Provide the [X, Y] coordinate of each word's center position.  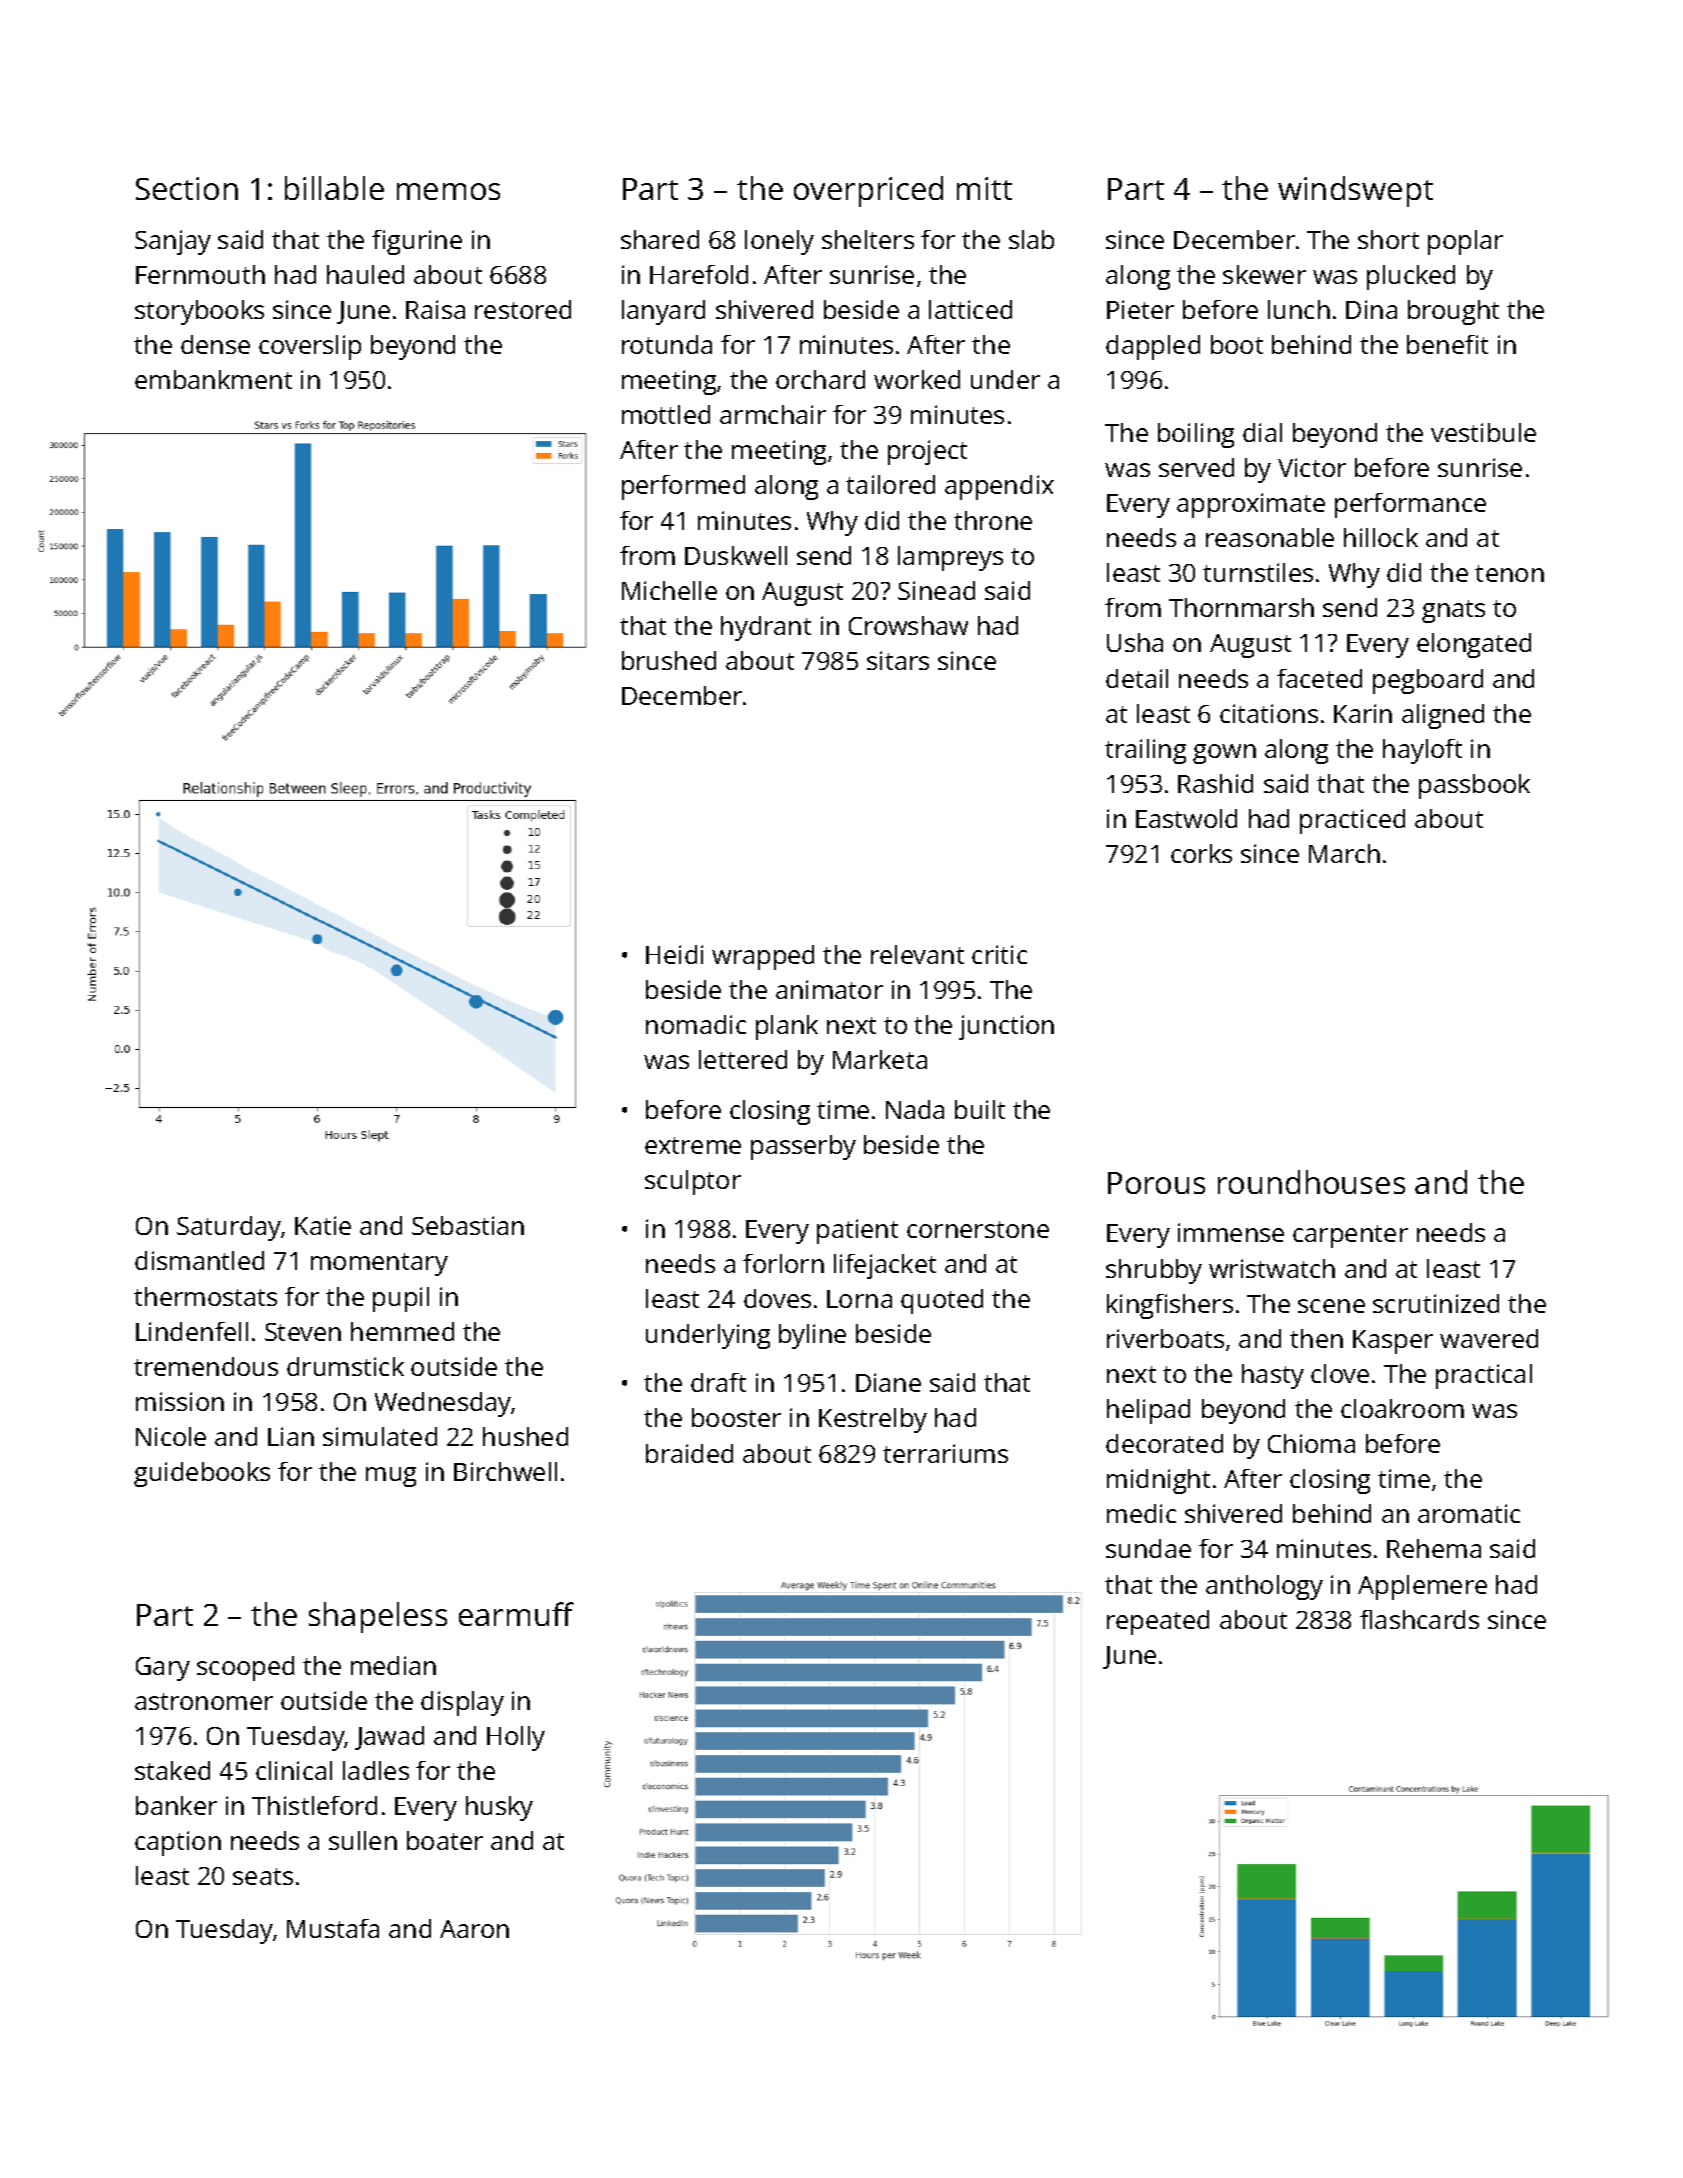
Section [187, 188]
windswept [1355, 191]
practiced [1352, 821]
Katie [323, 1225]
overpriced [868, 191]
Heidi [674, 954]
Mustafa [333, 1928]
